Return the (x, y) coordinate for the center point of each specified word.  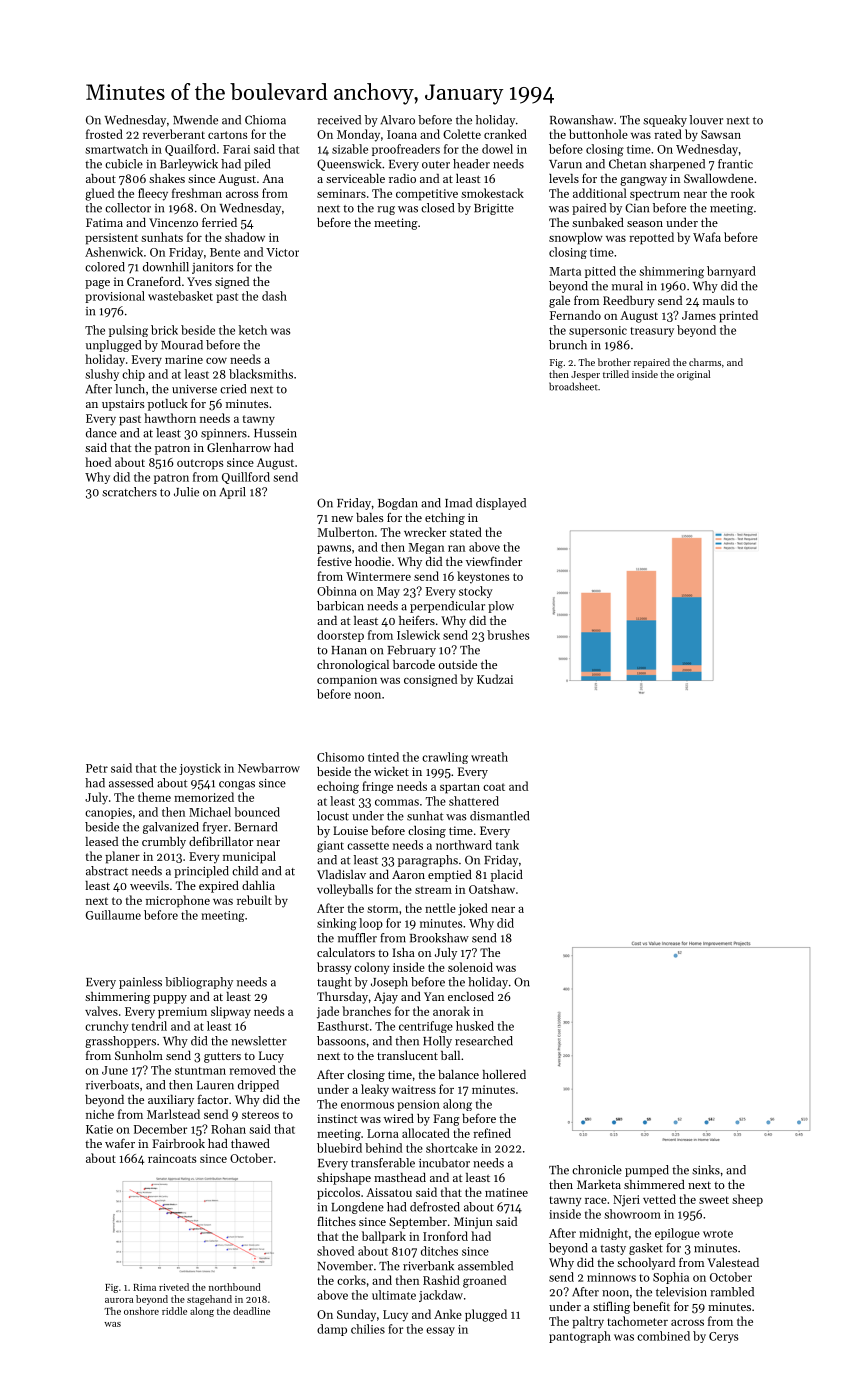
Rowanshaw (582, 120)
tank (507, 845)
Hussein (275, 433)
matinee (506, 1192)
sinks (706, 1170)
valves (101, 1011)
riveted (174, 1287)
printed (738, 316)
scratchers (129, 492)
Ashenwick (114, 252)
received (339, 120)
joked (473, 909)
